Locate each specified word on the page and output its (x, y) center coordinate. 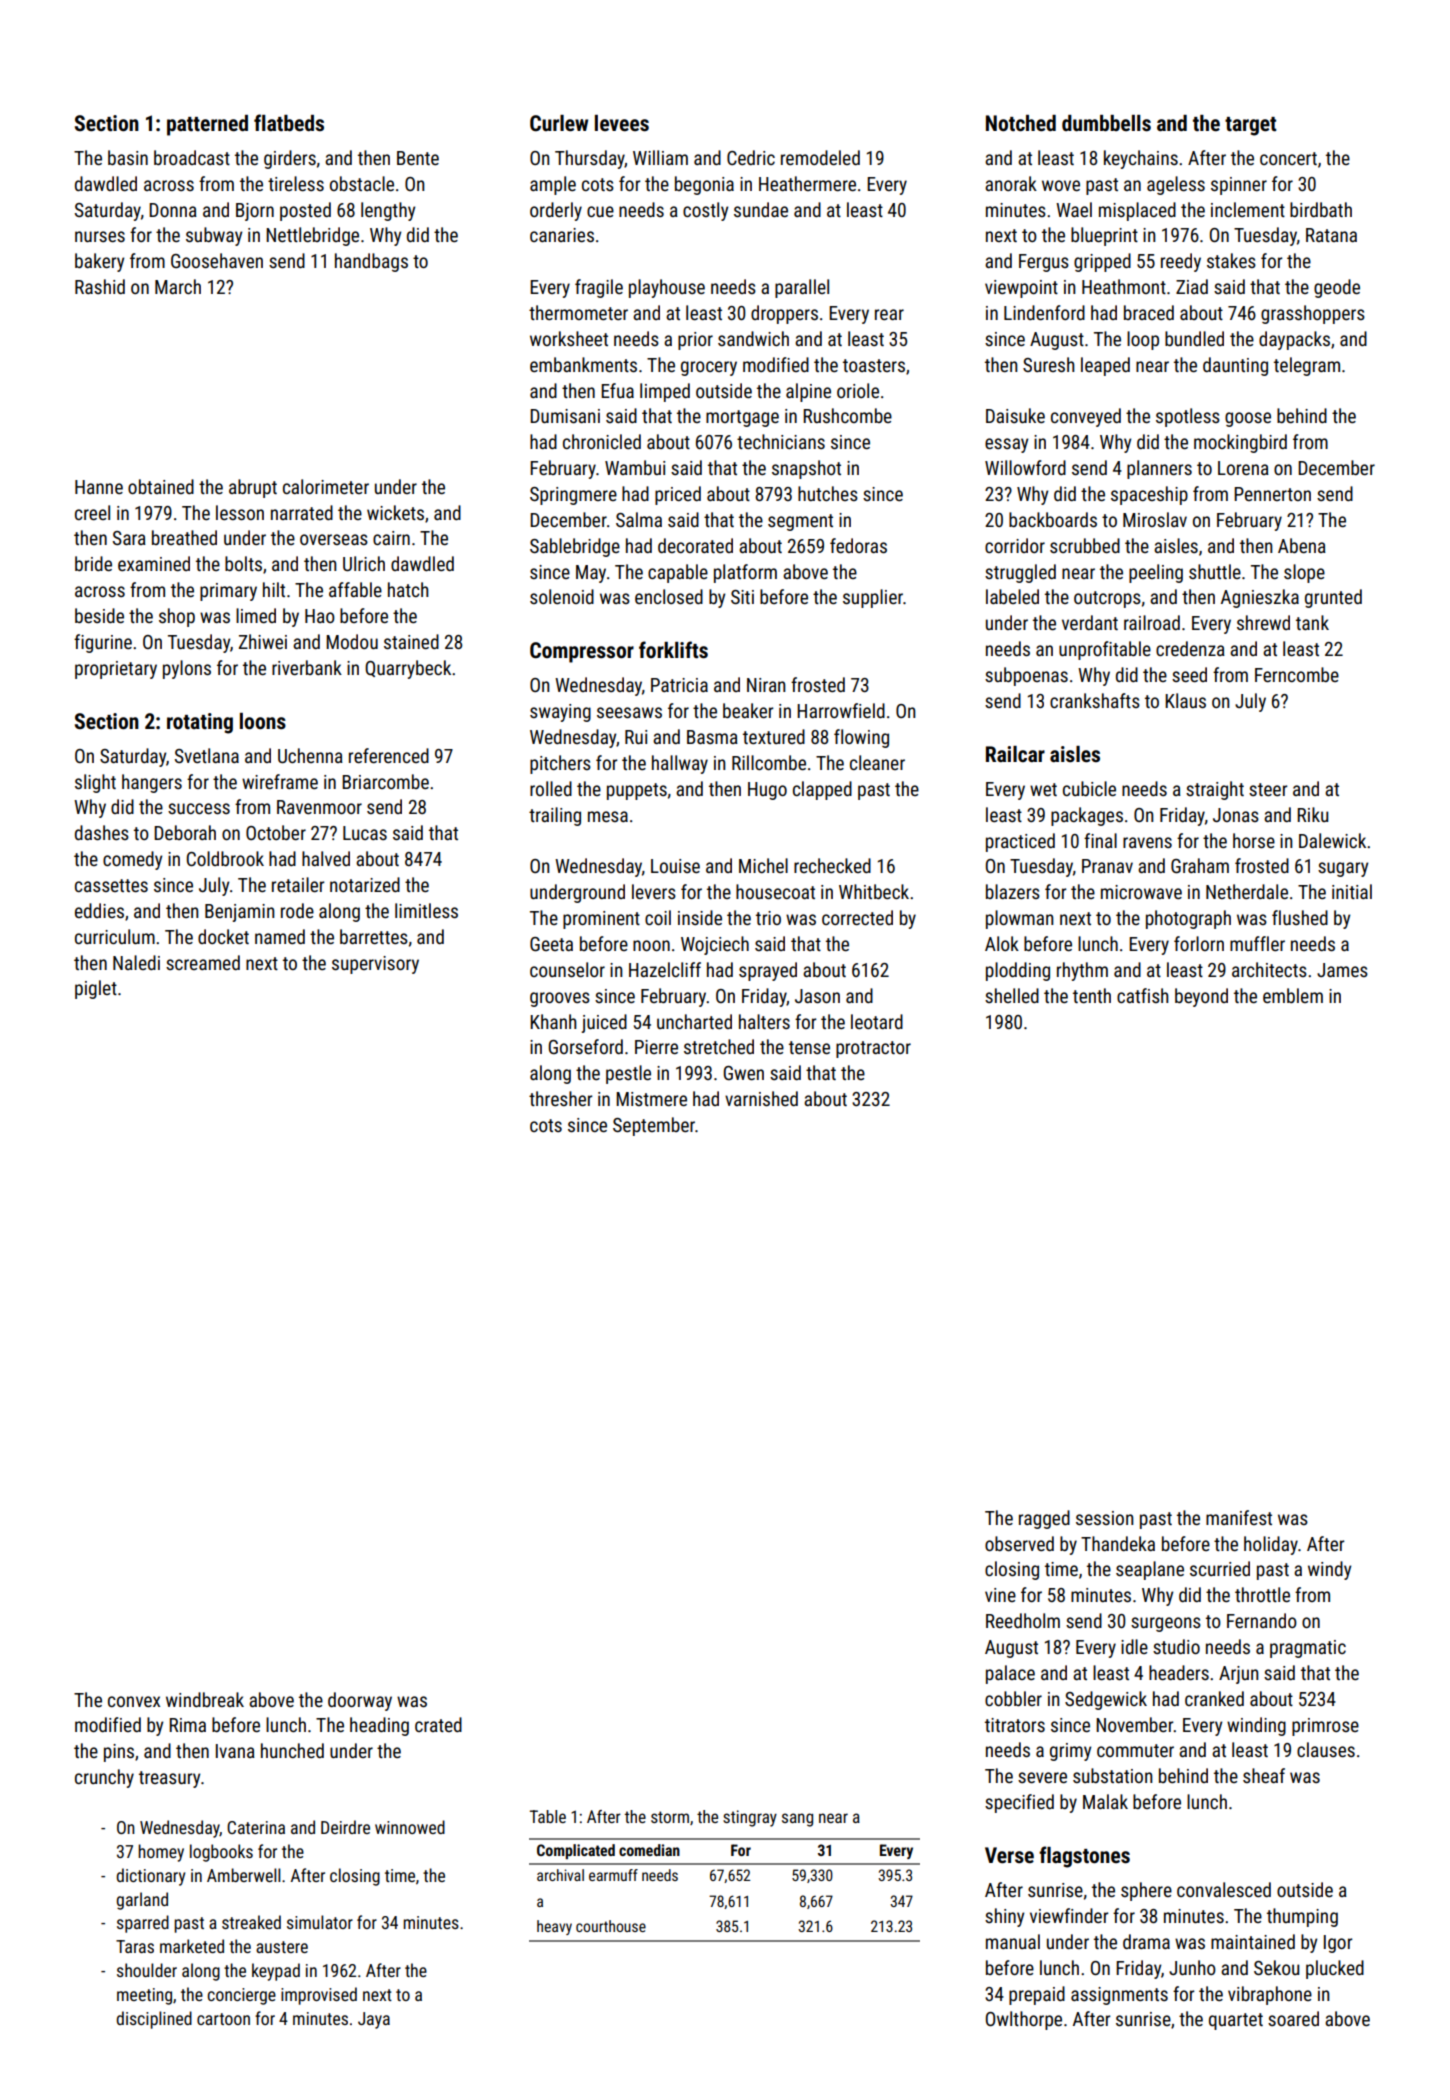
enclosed (669, 596)
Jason (817, 996)
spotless (1188, 417)
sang (797, 1820)
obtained (161, 486)
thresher (561, 1098)
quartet (1236, 2021)
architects (1269, 969)
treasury (169, 1779)
